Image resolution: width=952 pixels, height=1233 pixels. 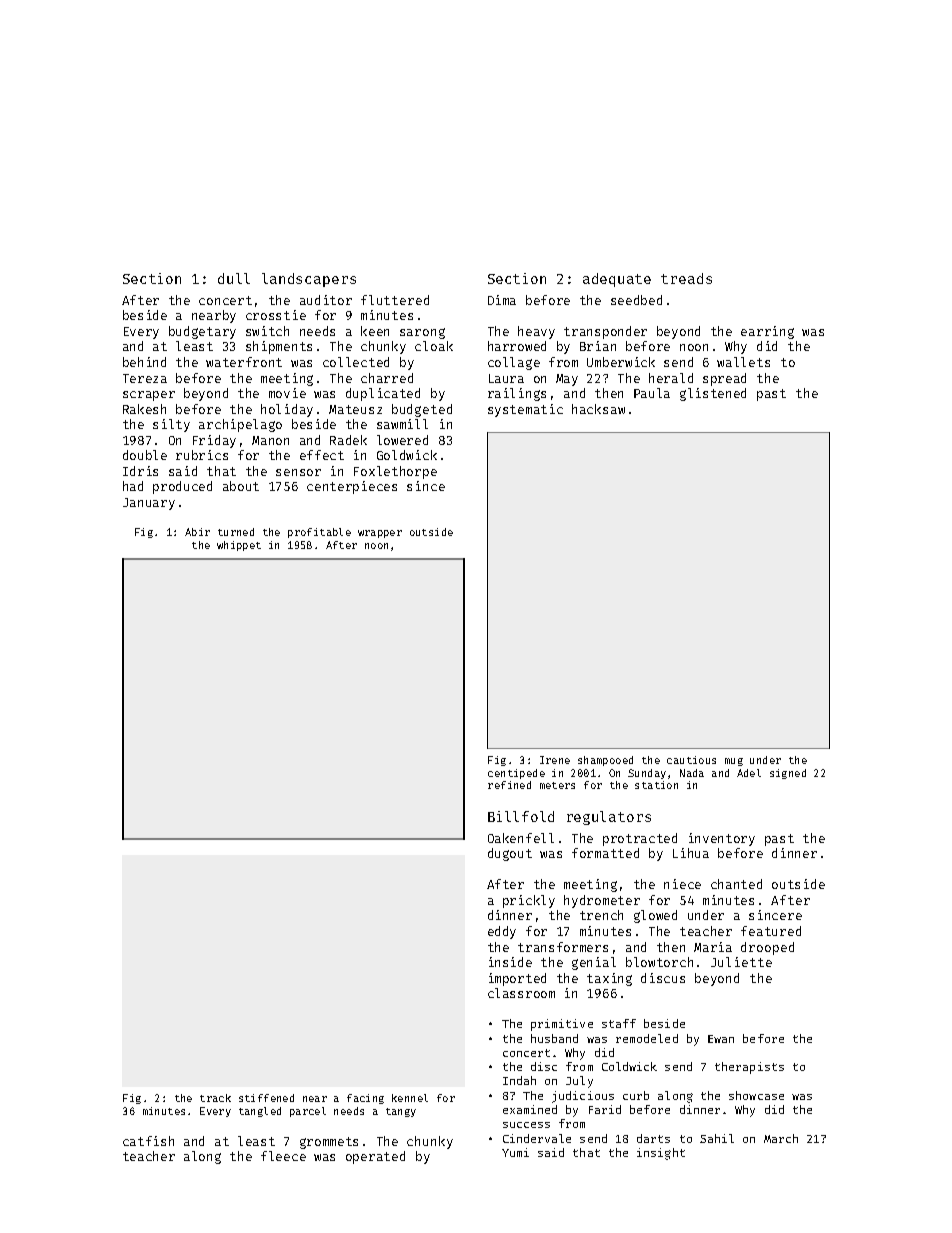 What do you see at coordinates (525, 410) in the screenshot?
I see `systematic` at bounding box center [525, 410].
